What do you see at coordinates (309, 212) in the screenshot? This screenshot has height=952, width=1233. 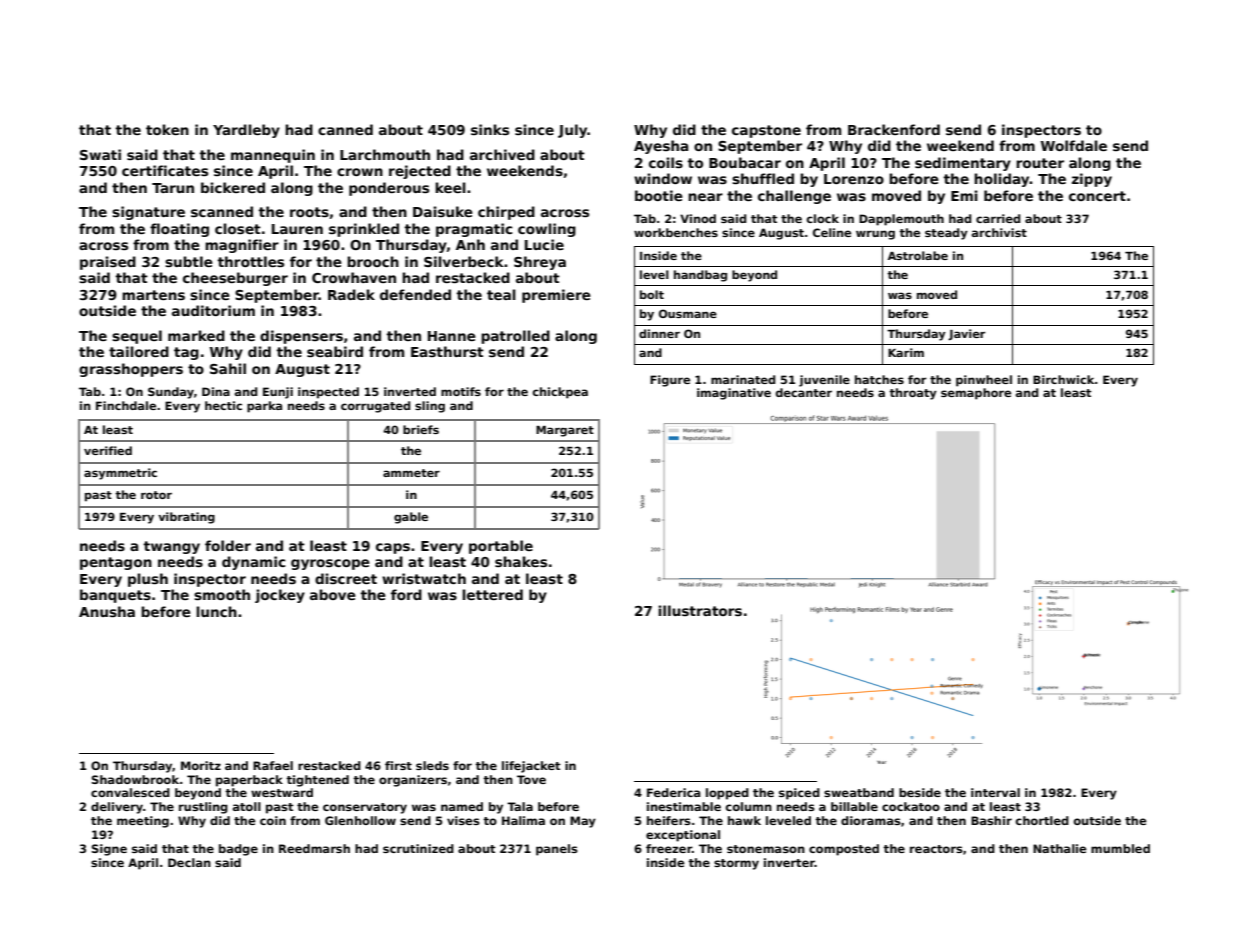 I see `roots` at bounding box center [309, 212].
